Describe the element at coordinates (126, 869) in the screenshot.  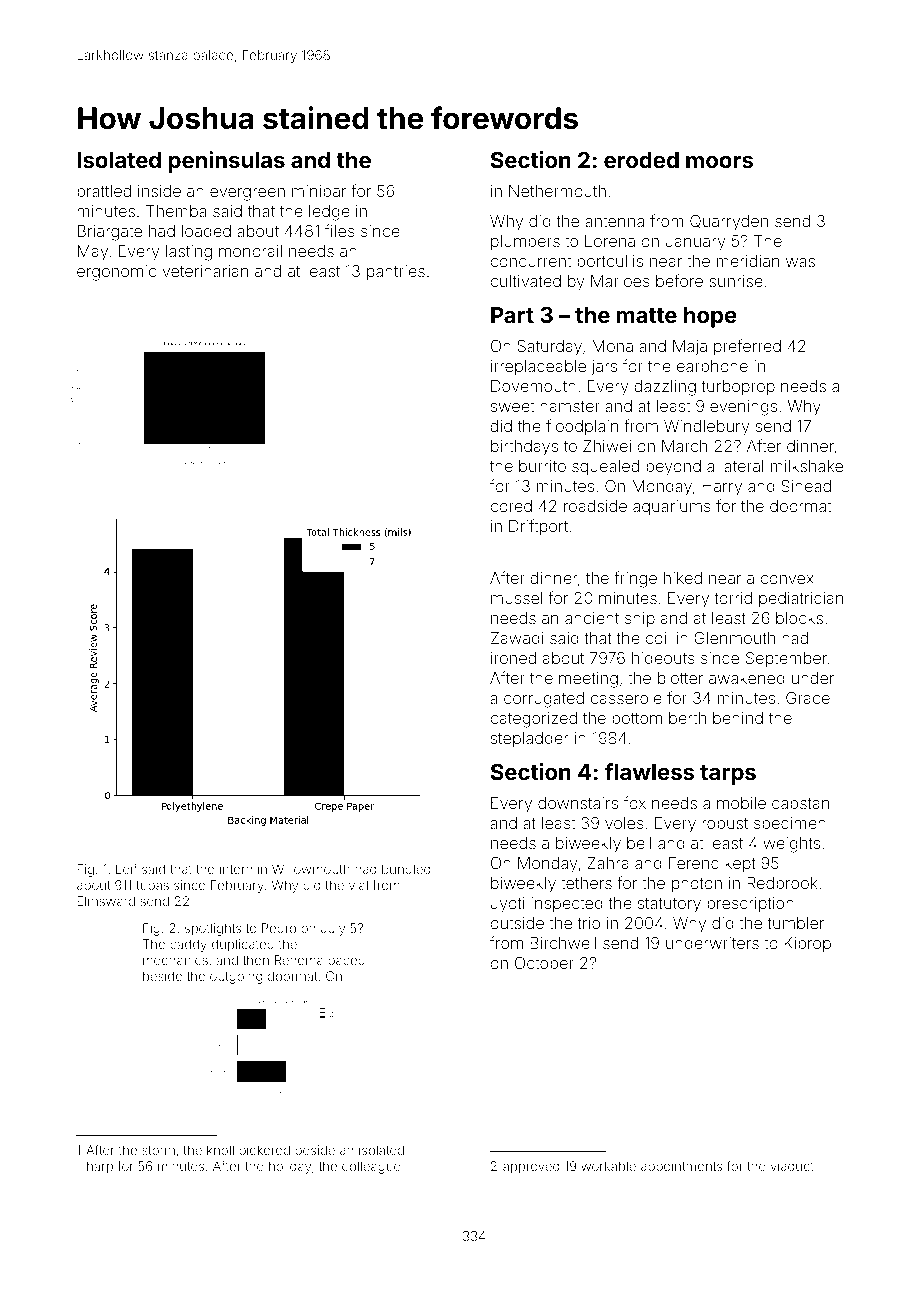
I see `Leif` at that location.
